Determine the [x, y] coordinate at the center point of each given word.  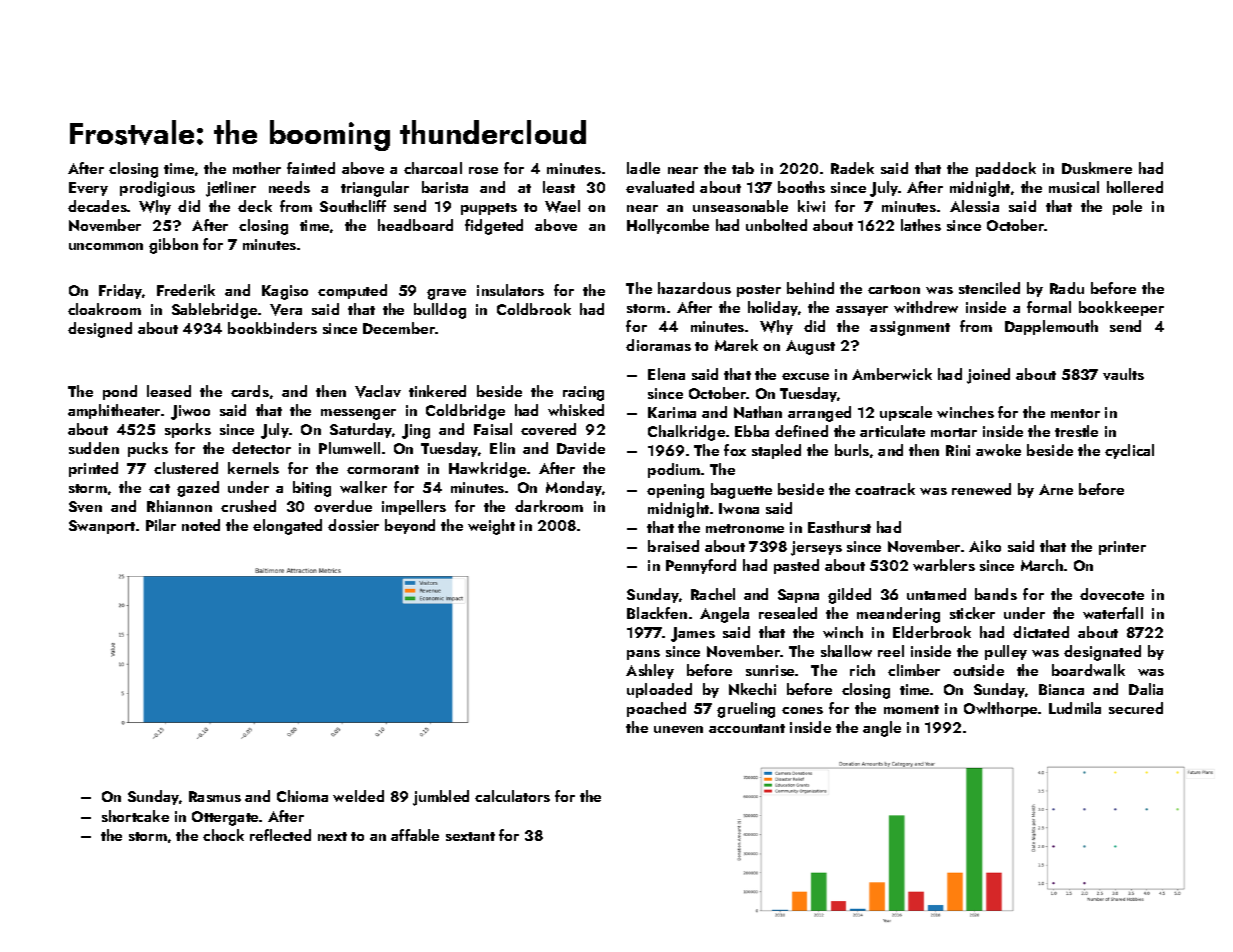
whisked [576, 410]
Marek [736, 345]
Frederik [186, 290]
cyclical [1129, 451]
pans [643, 655]
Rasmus [215, 796]
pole [1127, 207]
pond [120, 392]
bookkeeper [1121, 308]
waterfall [1113, 613]
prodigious [157, 189]
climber [914, 670]
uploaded [659, 690]
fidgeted [494, 227]
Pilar [161, 525]
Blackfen [657, 613]
